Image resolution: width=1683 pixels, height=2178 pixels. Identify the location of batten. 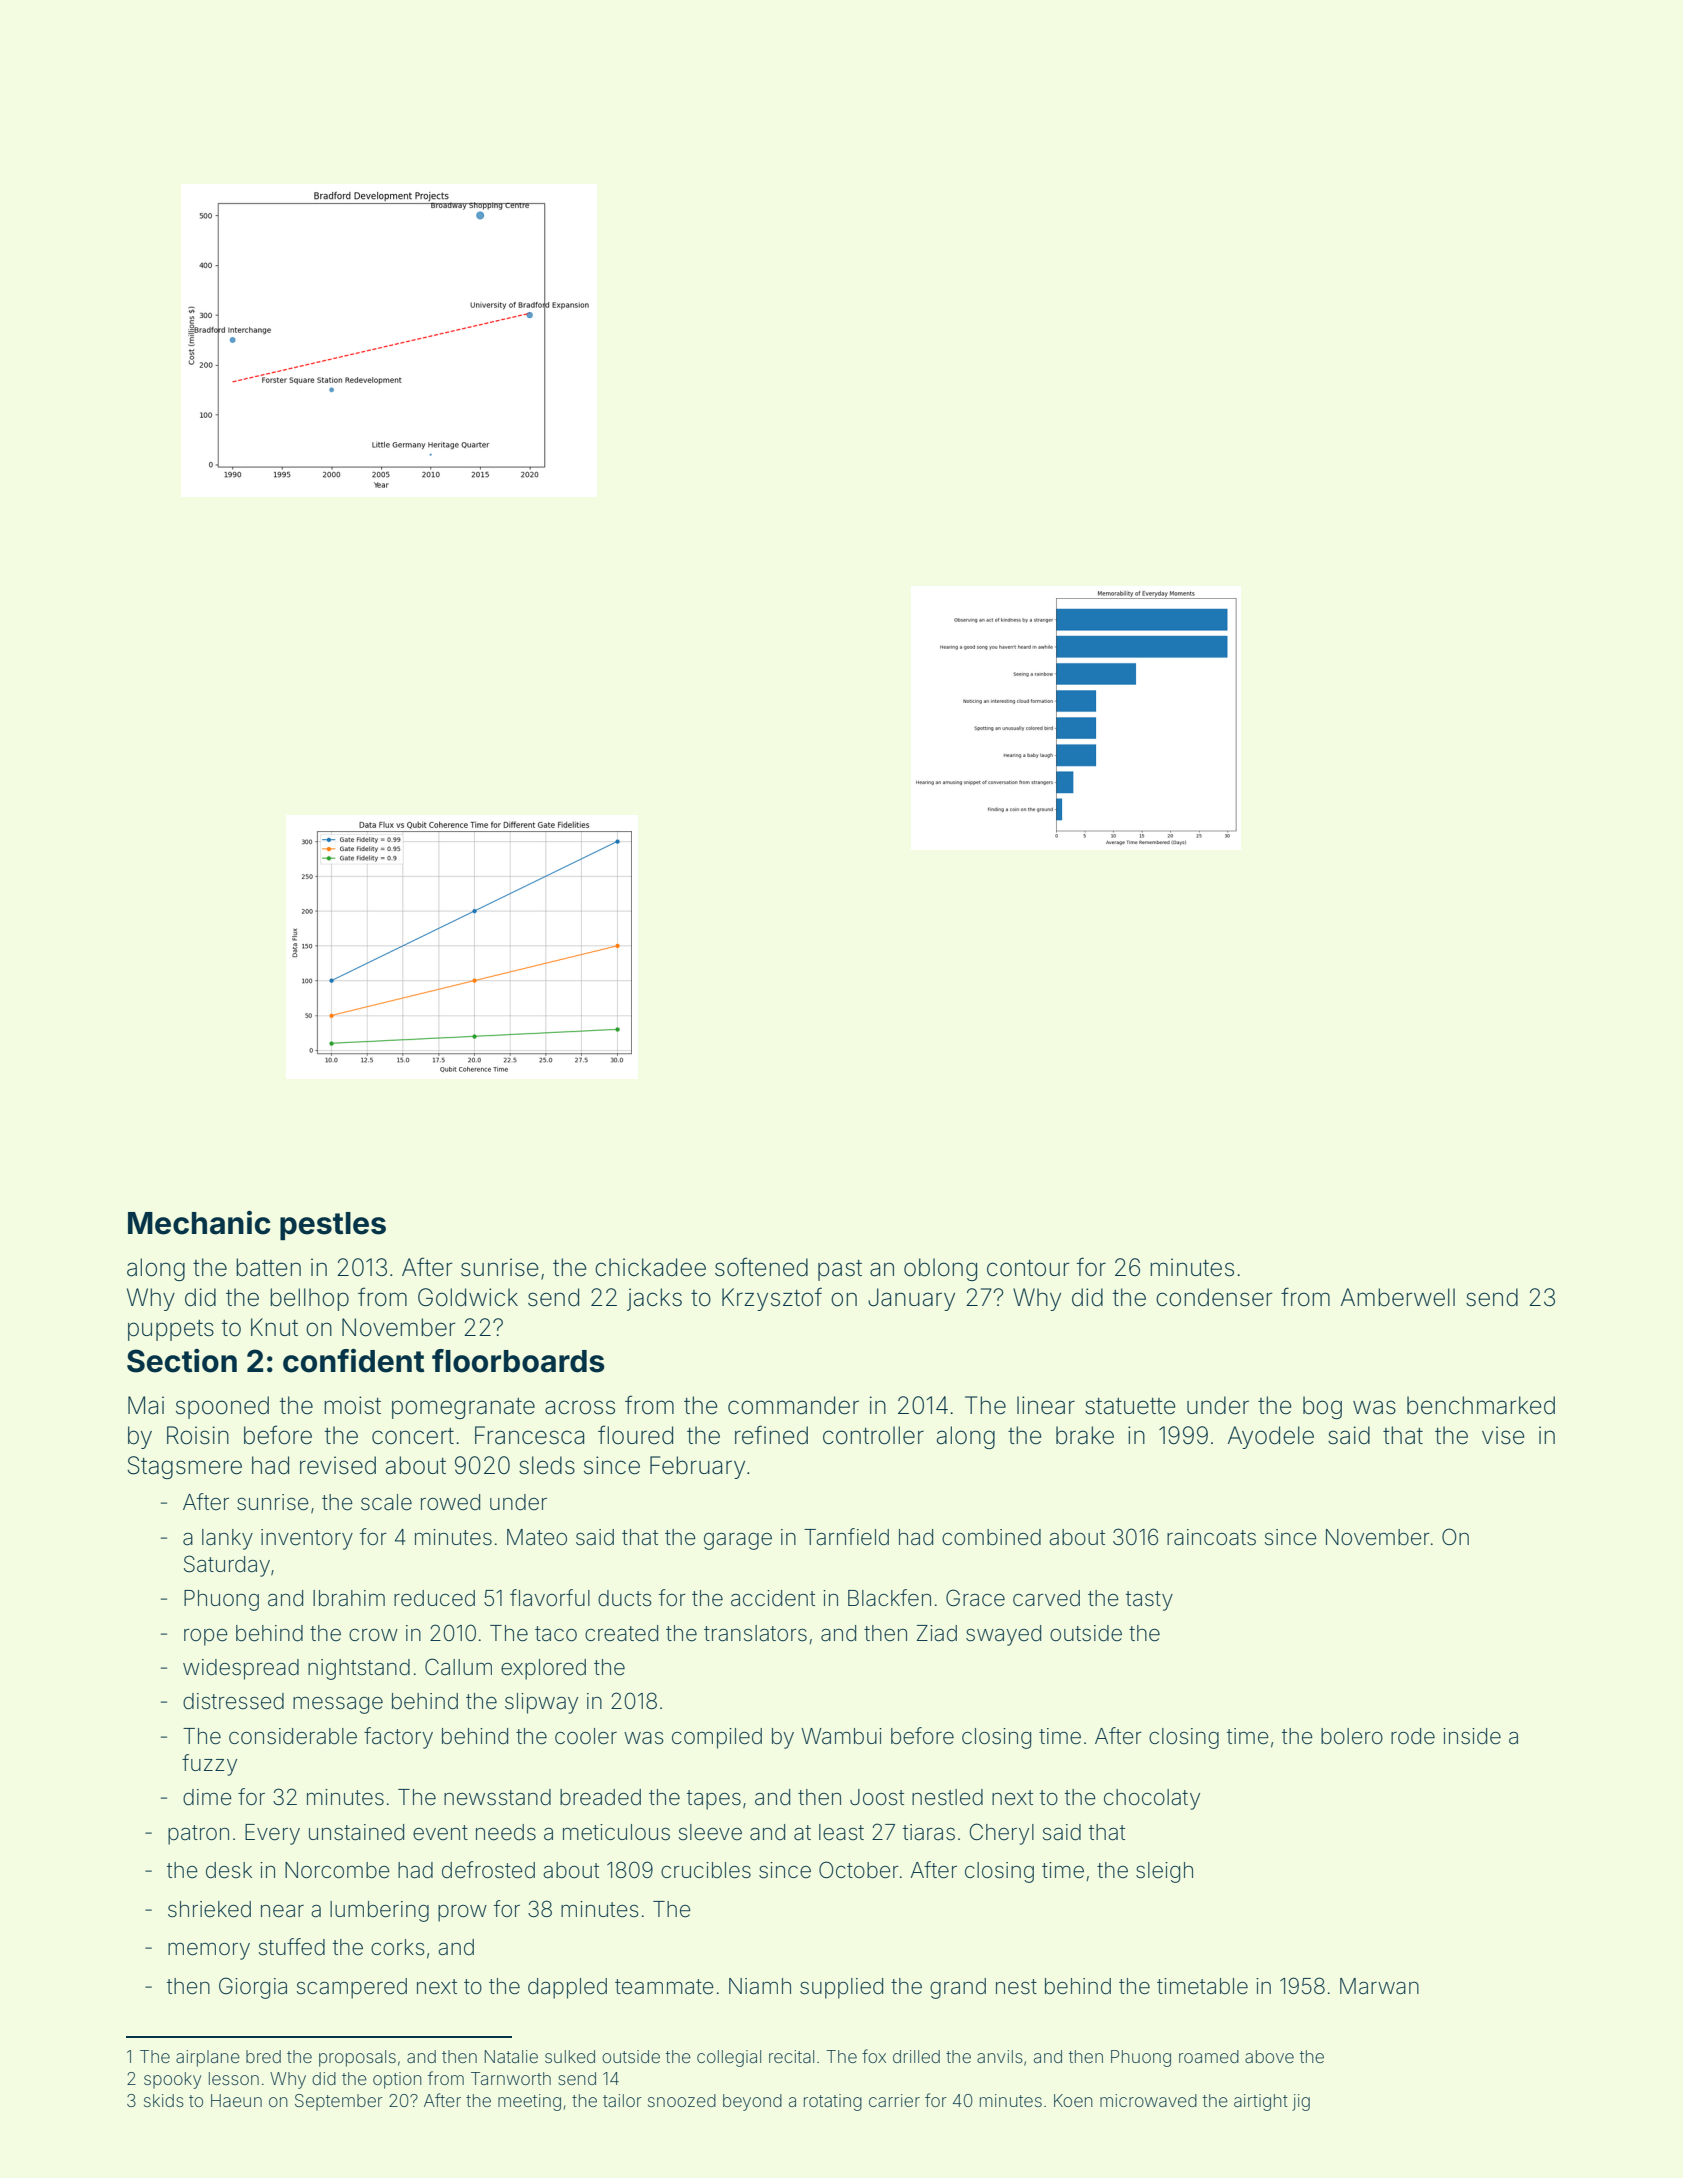
(268, 1267).
